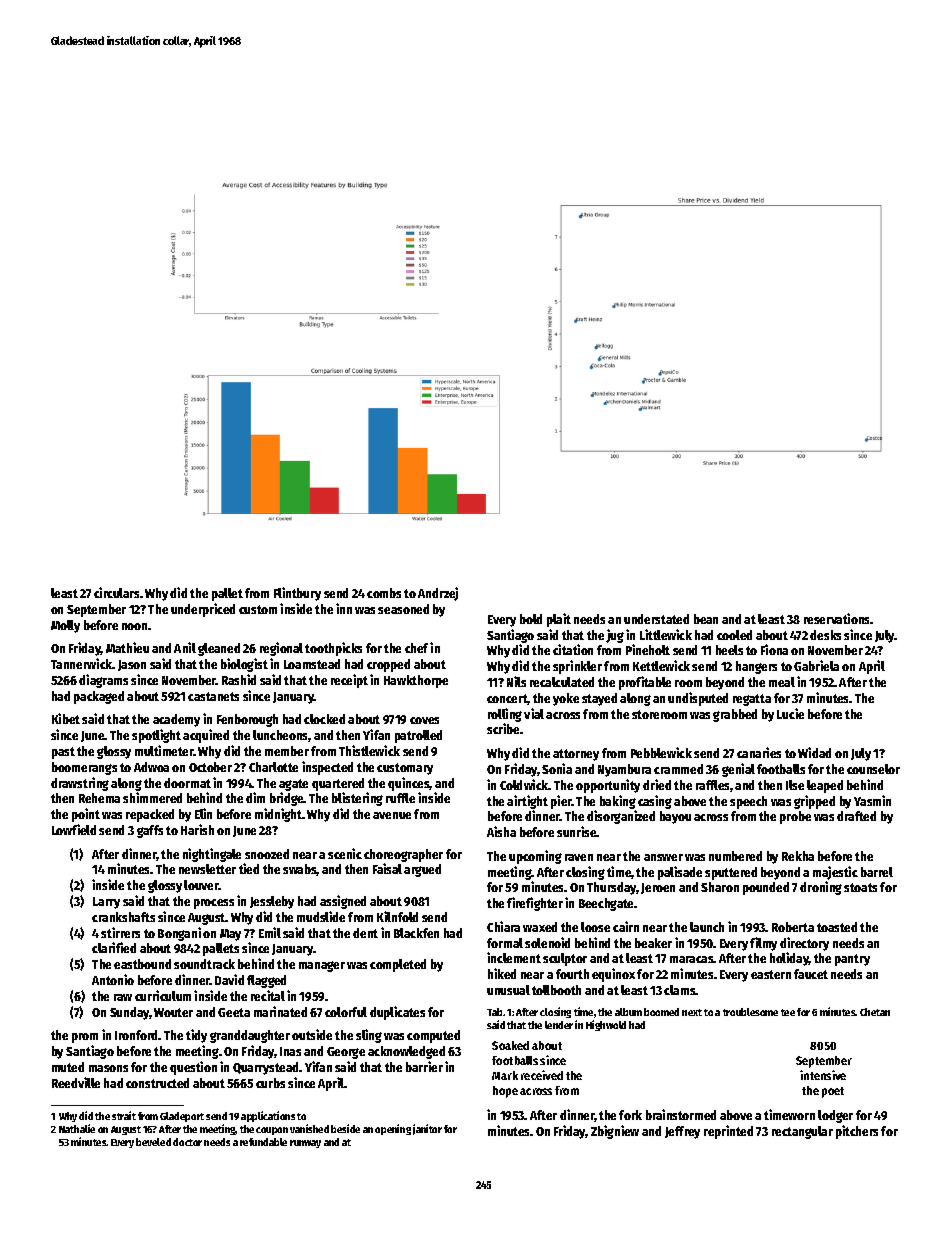 The width and height of the screenshot is (952, 1233). What do you see at coordinates (427, 1129) in the screenshot?
I see `janitor` at bounding box center [427, 1129].
